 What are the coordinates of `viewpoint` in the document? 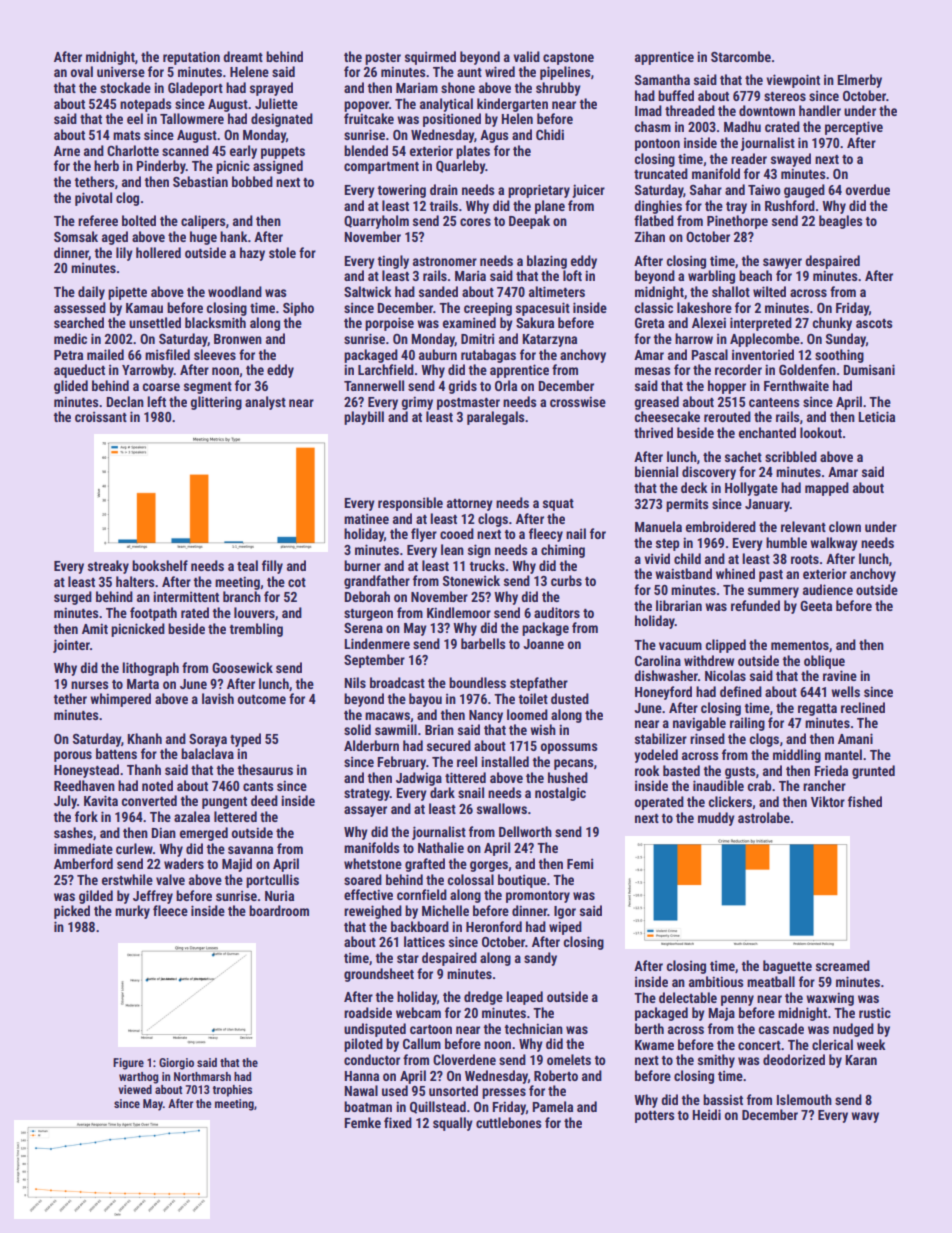 It's located at (793, 81).
